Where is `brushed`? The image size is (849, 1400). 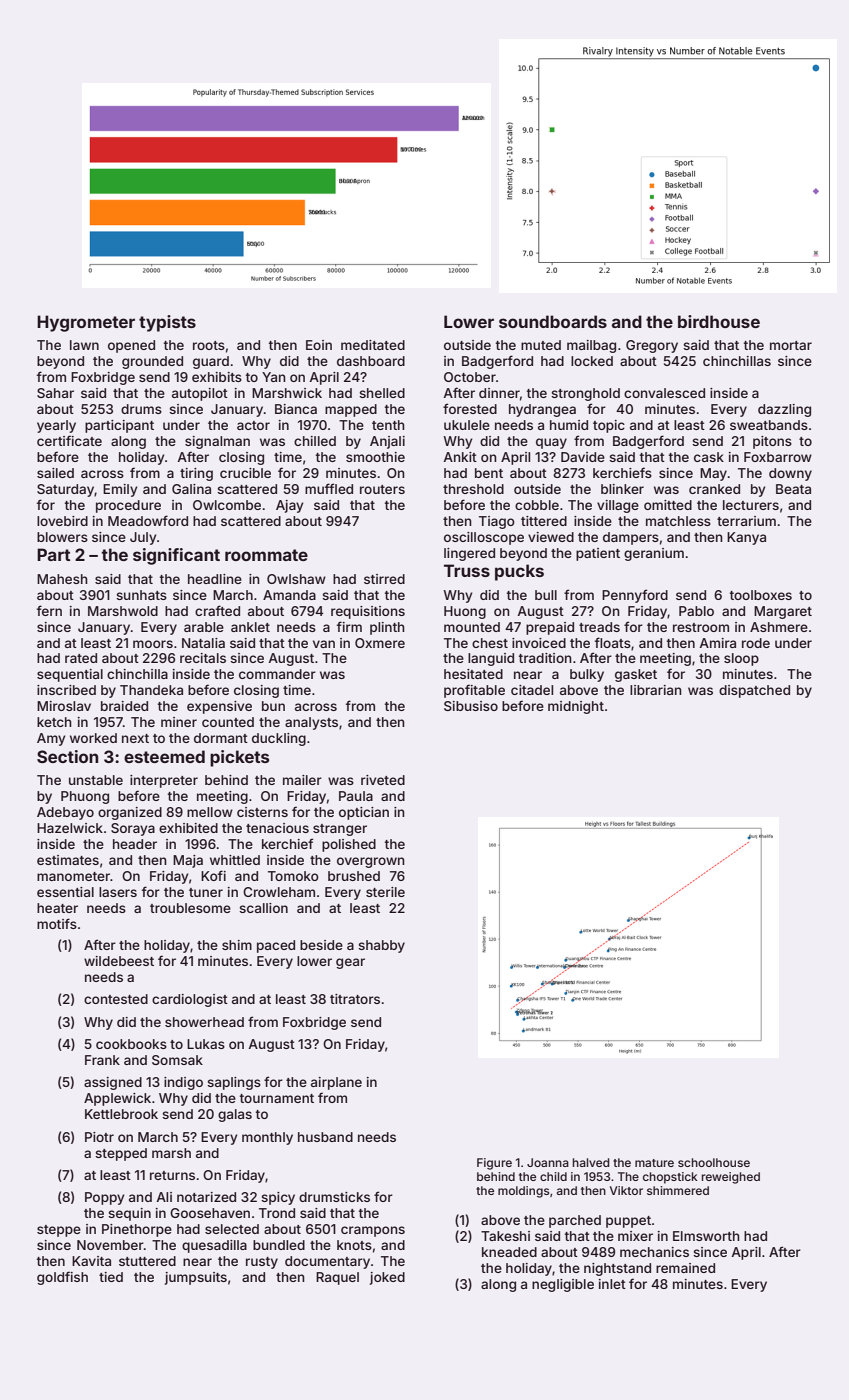
brushed is located at coordinates (354, 876).
